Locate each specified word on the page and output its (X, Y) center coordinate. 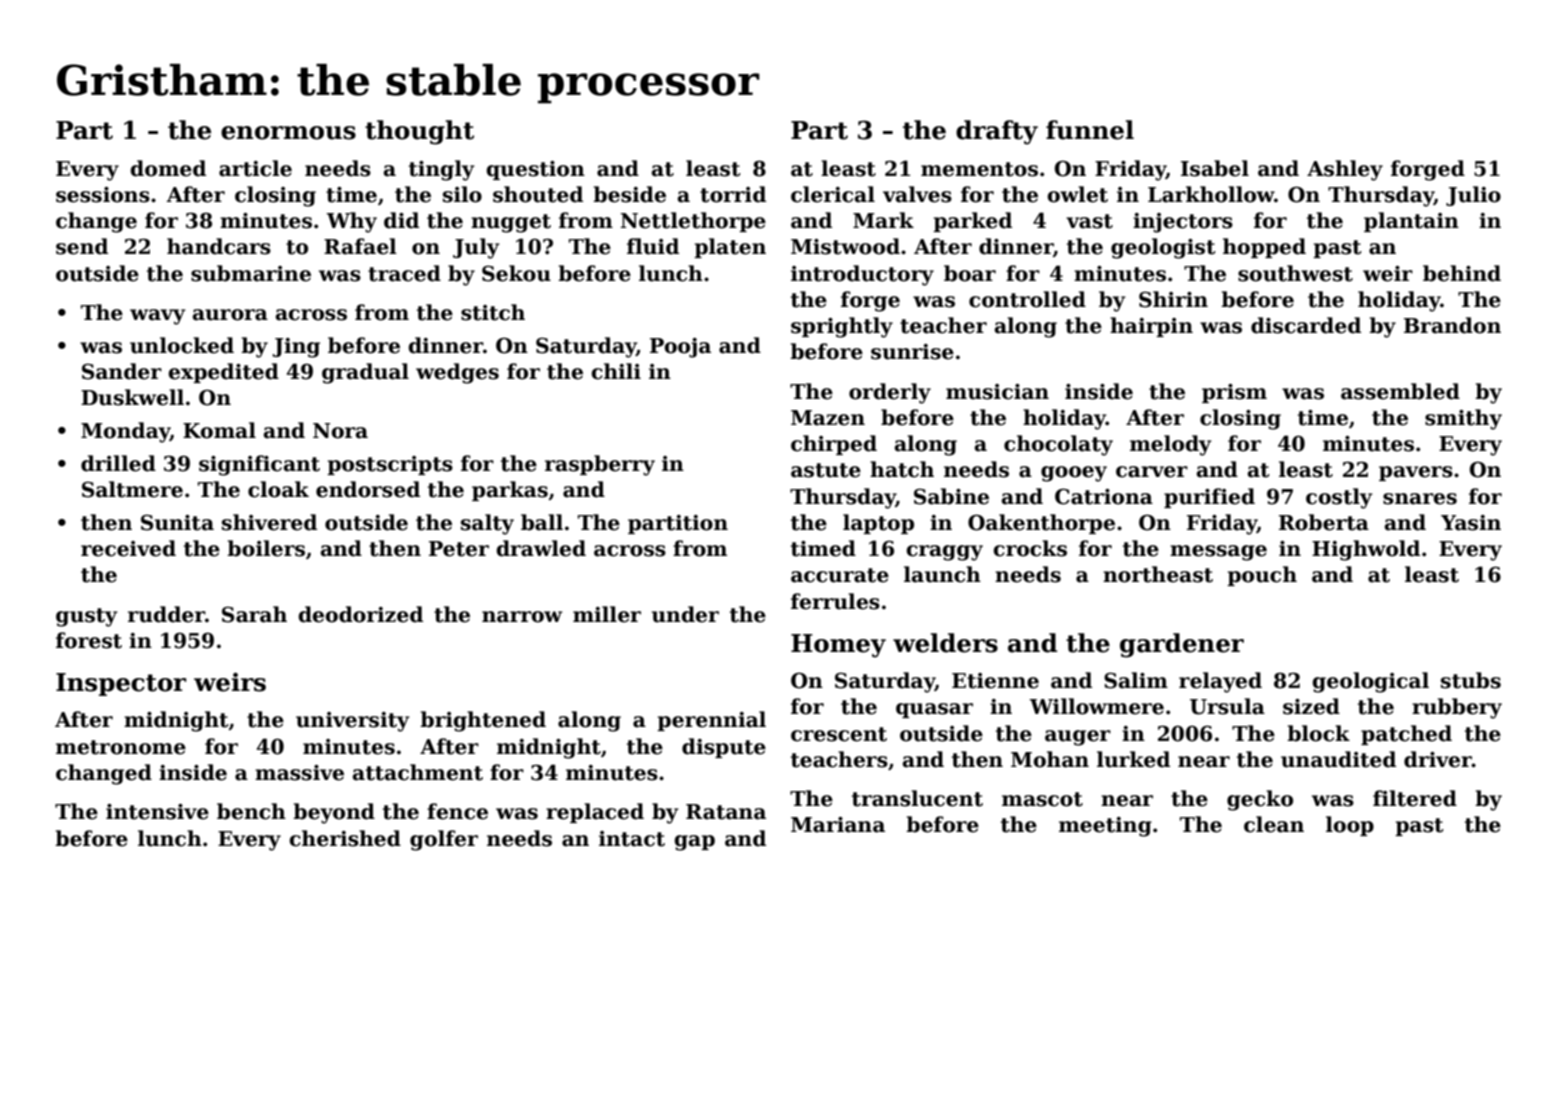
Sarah (254, 614)
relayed (1220, 682)
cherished (345, 838)
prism (1234, 393)
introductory (862, 275)
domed (168, 168)
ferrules (835, 601)
